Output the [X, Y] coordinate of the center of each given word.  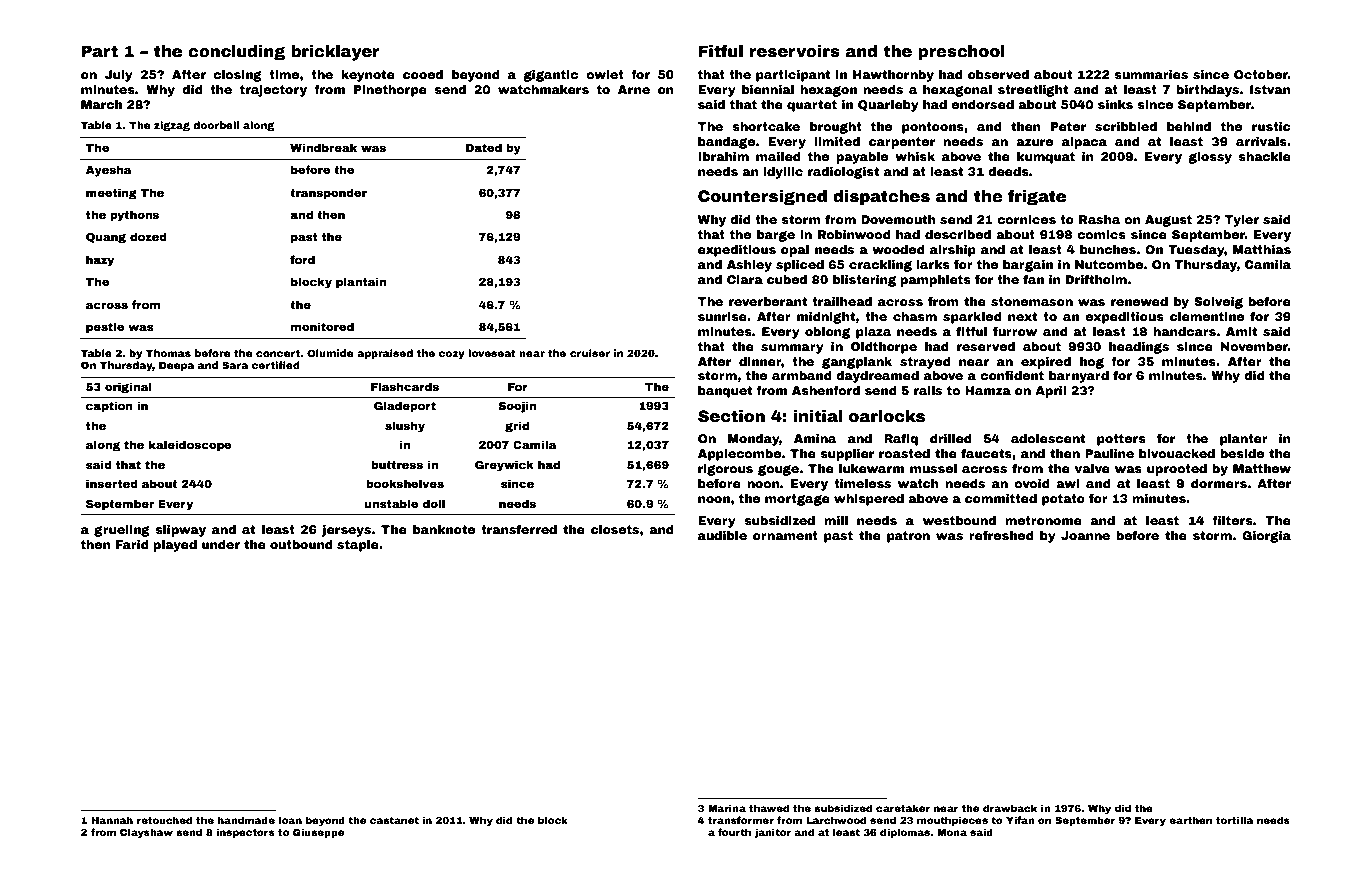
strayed [925, 363]
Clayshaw [146, 833]
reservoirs [795, 51]
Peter [1068, 126]
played [175, 546]
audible [722, 535]
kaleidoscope [190, 446]
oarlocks [887, 416]
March [101, 104]
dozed [148, 236]
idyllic [783, 173]
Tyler [1242, 221]
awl [1068, 483]
